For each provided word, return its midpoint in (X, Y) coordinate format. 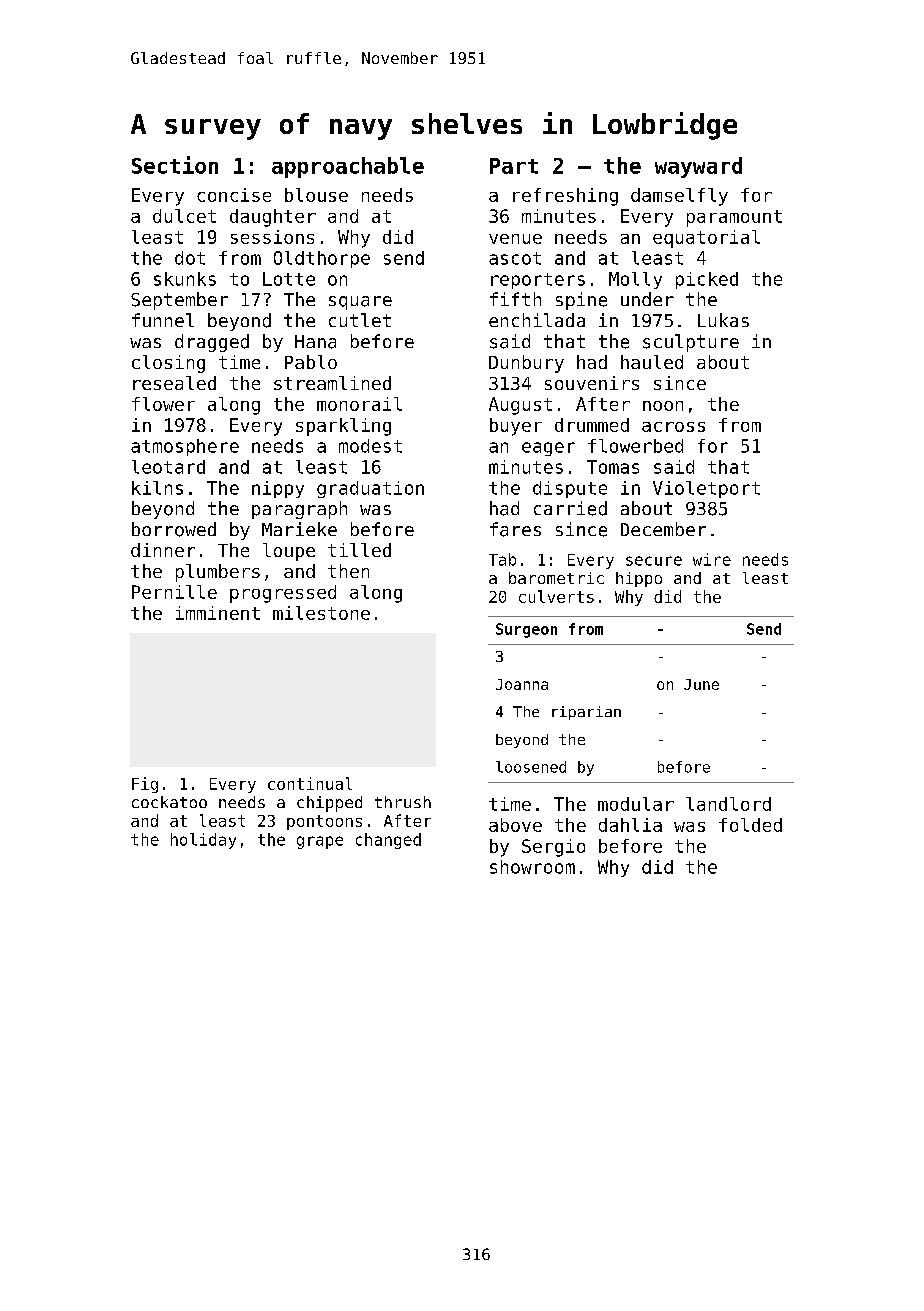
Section (175, 165)
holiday (203, 841)
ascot (515, 258)
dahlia (630, 825)
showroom (532, 867)
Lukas (723, 320)
